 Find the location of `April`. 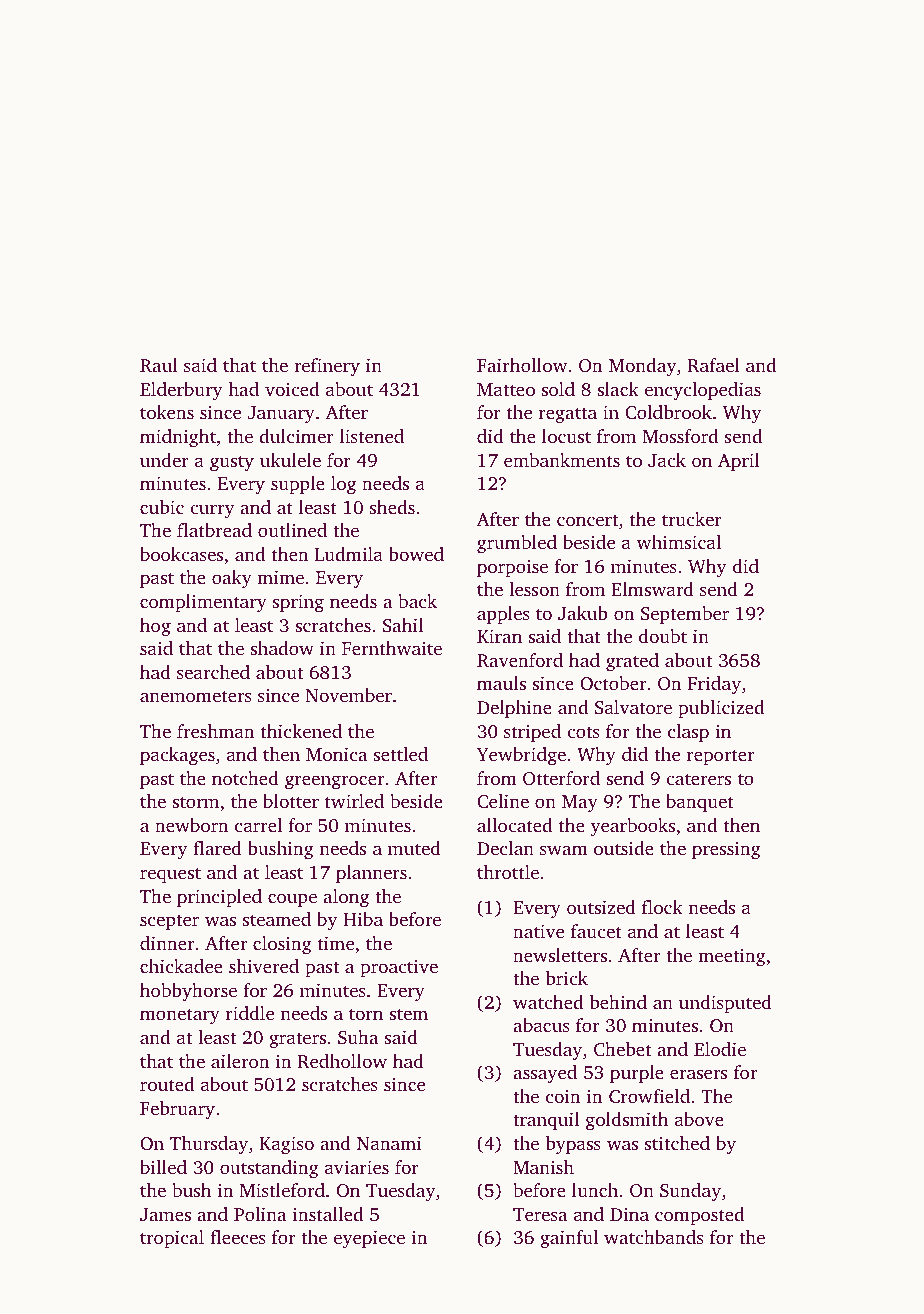

April is located at coordinates (739, 462).
